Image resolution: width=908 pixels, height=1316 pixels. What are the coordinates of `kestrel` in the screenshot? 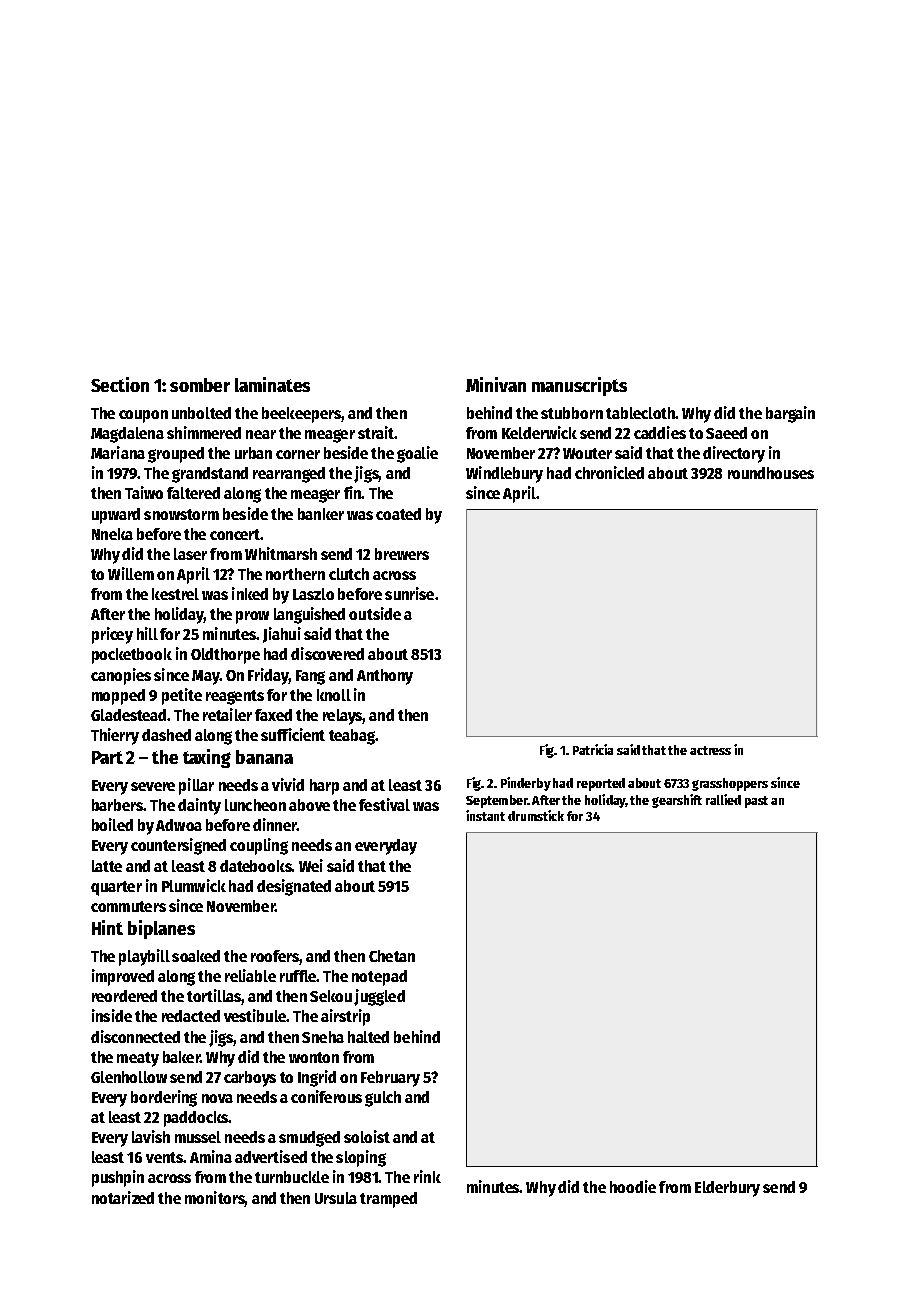 It's located at (175, 594).
